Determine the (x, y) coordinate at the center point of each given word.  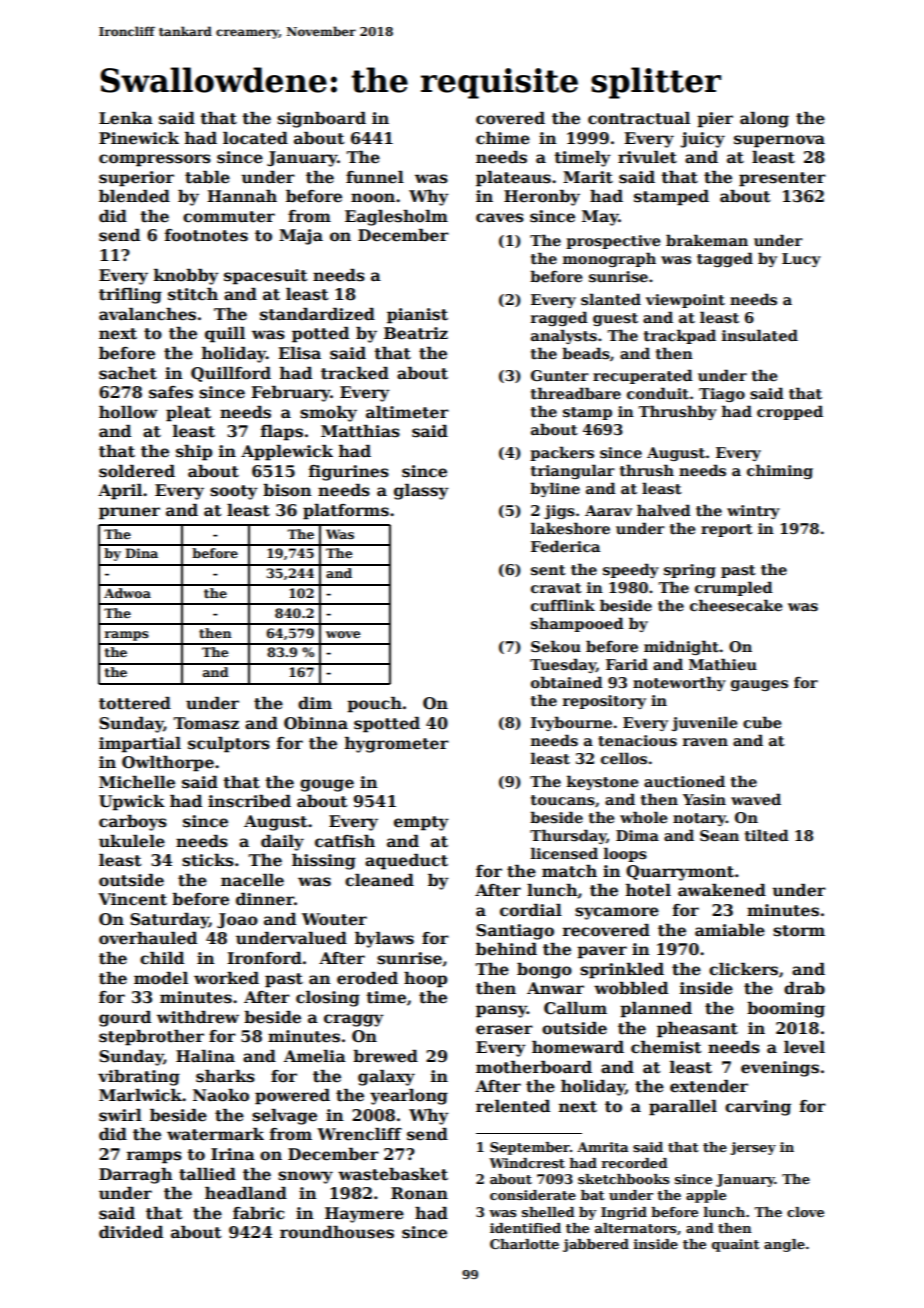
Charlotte (524, 1244)
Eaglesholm (396, 218)
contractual (639, 118)
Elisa (299, 353)
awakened (722, 890)
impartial (140, 745)
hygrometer (397, 745)
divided (131, 1232)
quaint (736, 1245)
